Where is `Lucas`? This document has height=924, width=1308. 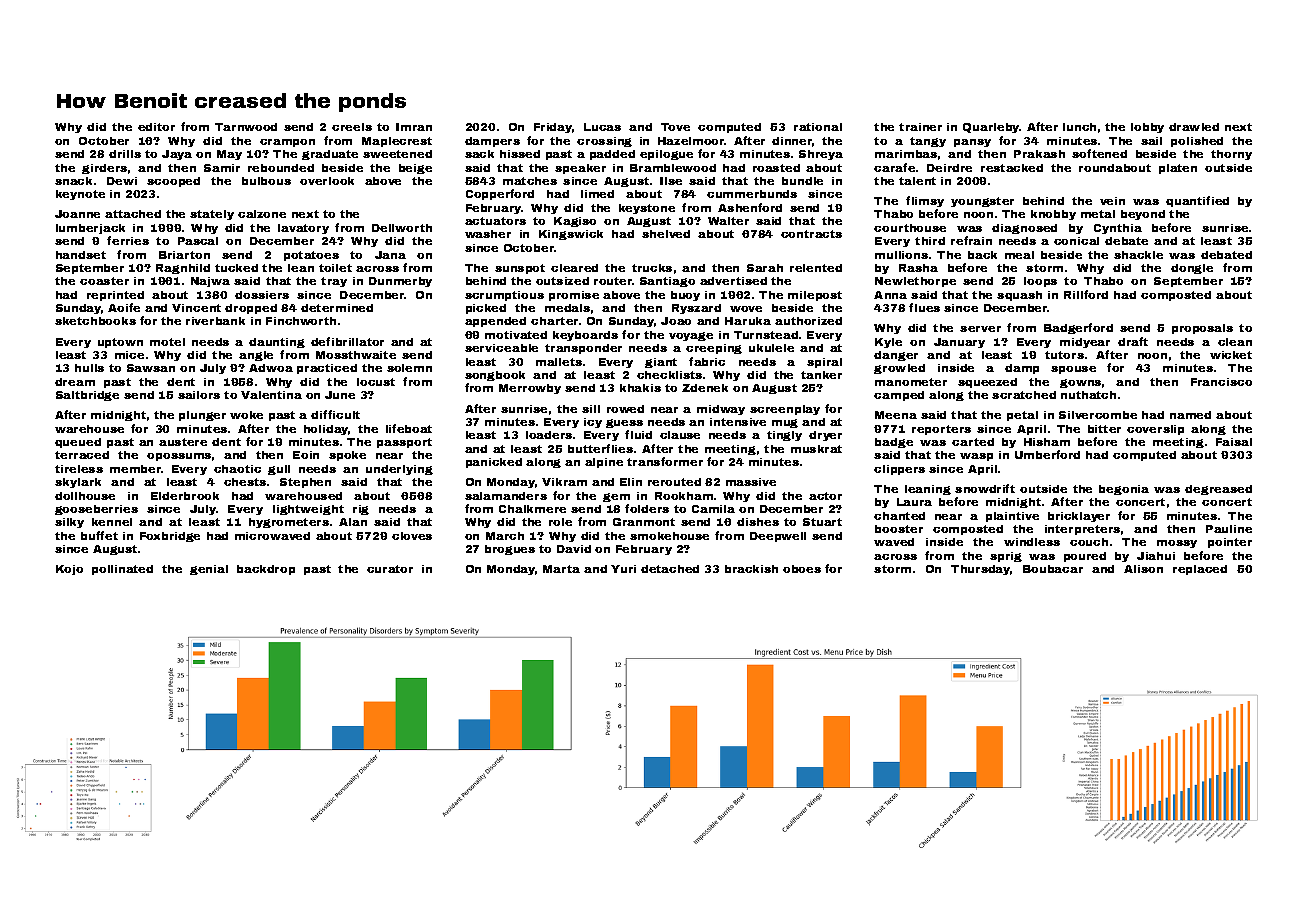
Lucas is located at coordinates (602, 127).
